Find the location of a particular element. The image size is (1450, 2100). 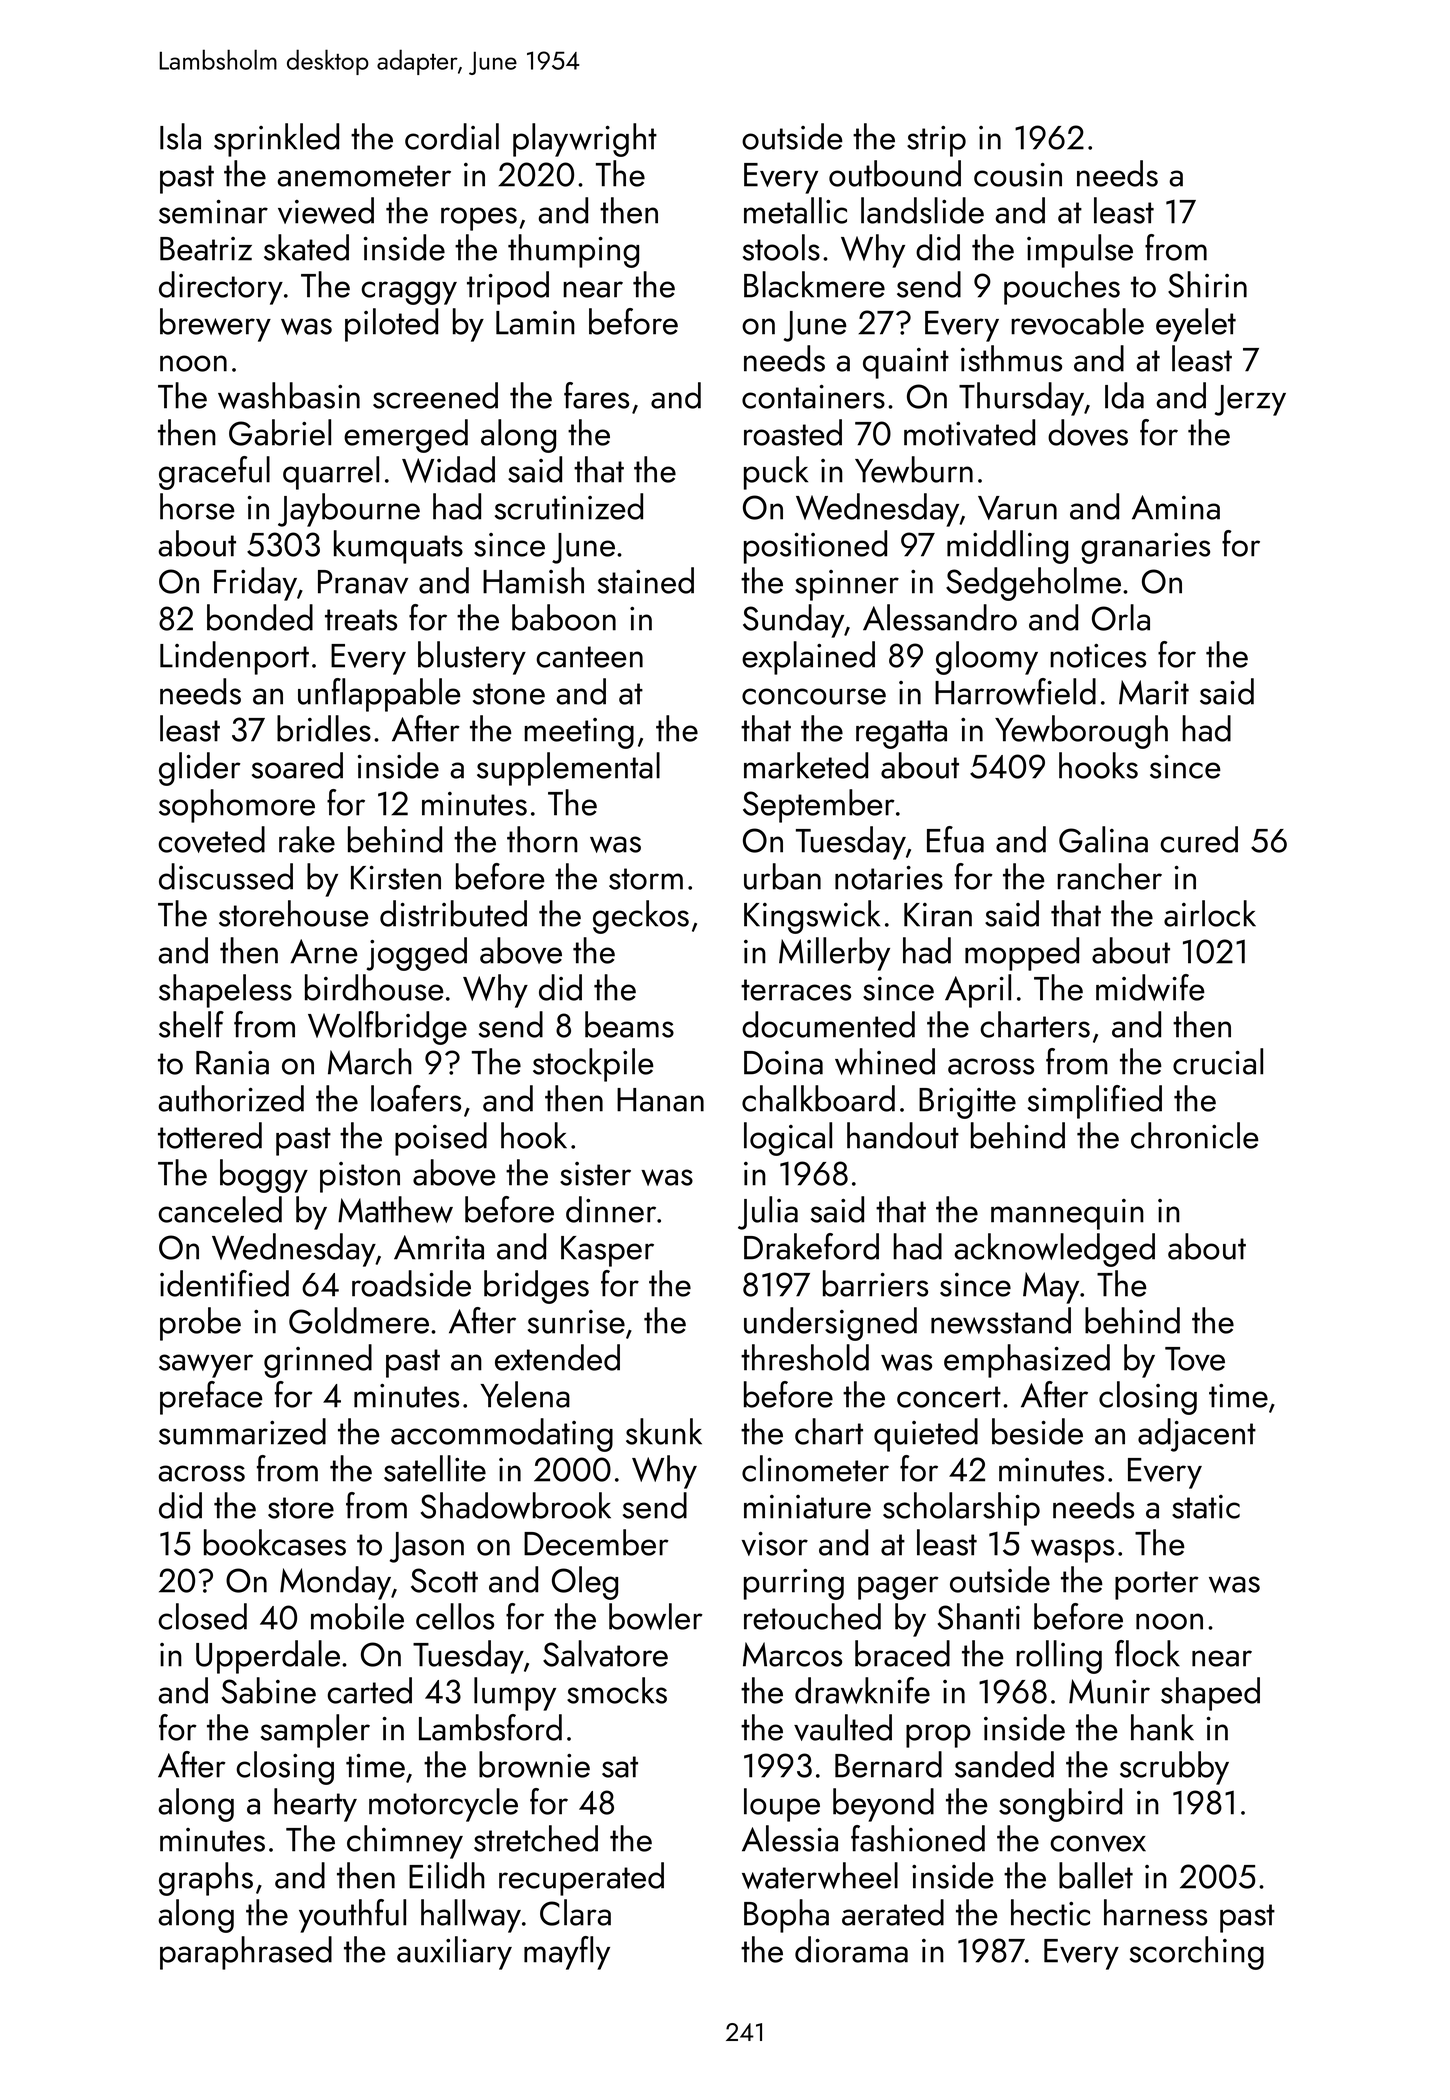

Kirsten is located at coordinates (396, 878).
